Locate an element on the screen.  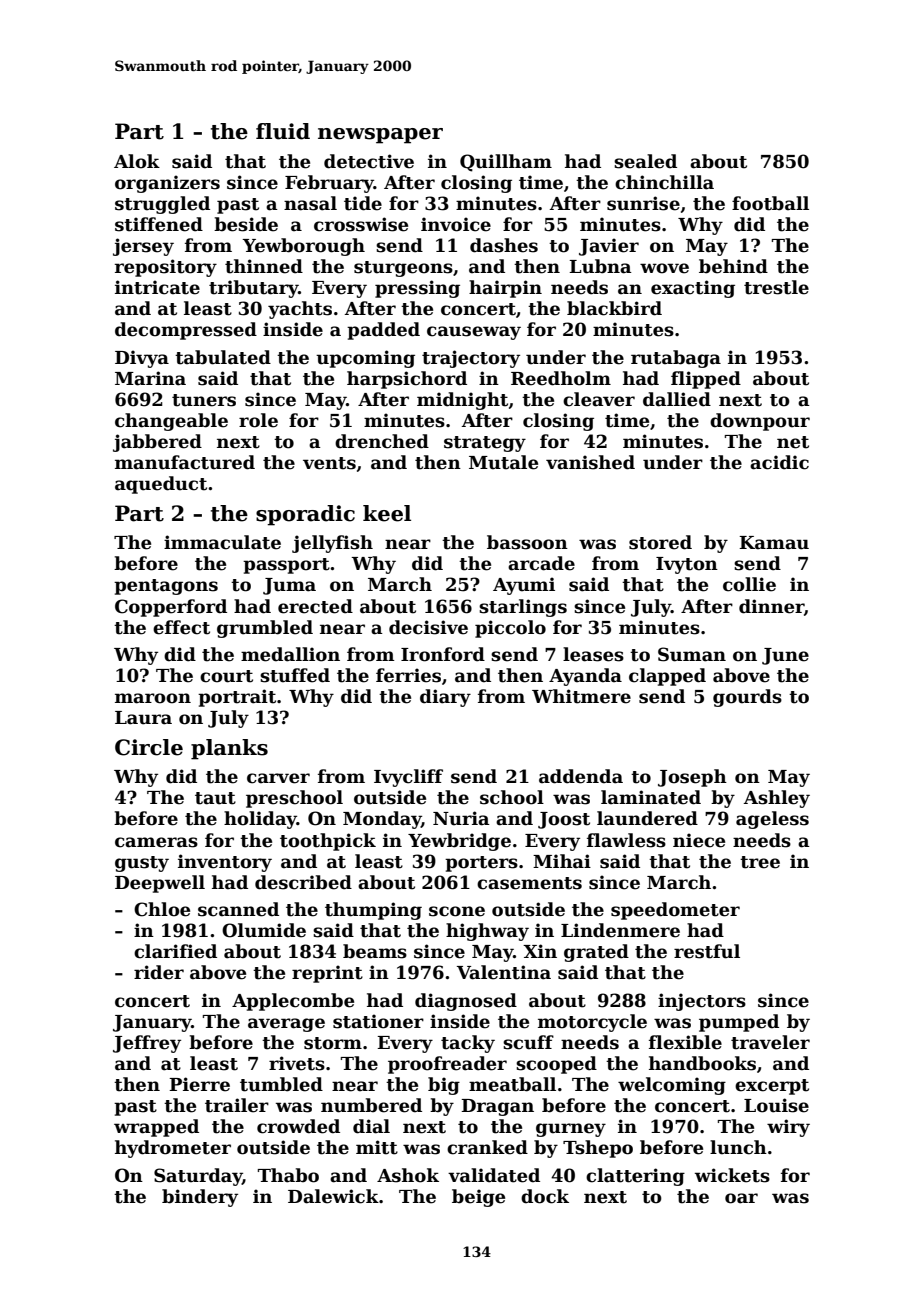
bindery is located at coordinates (200, 1198).
